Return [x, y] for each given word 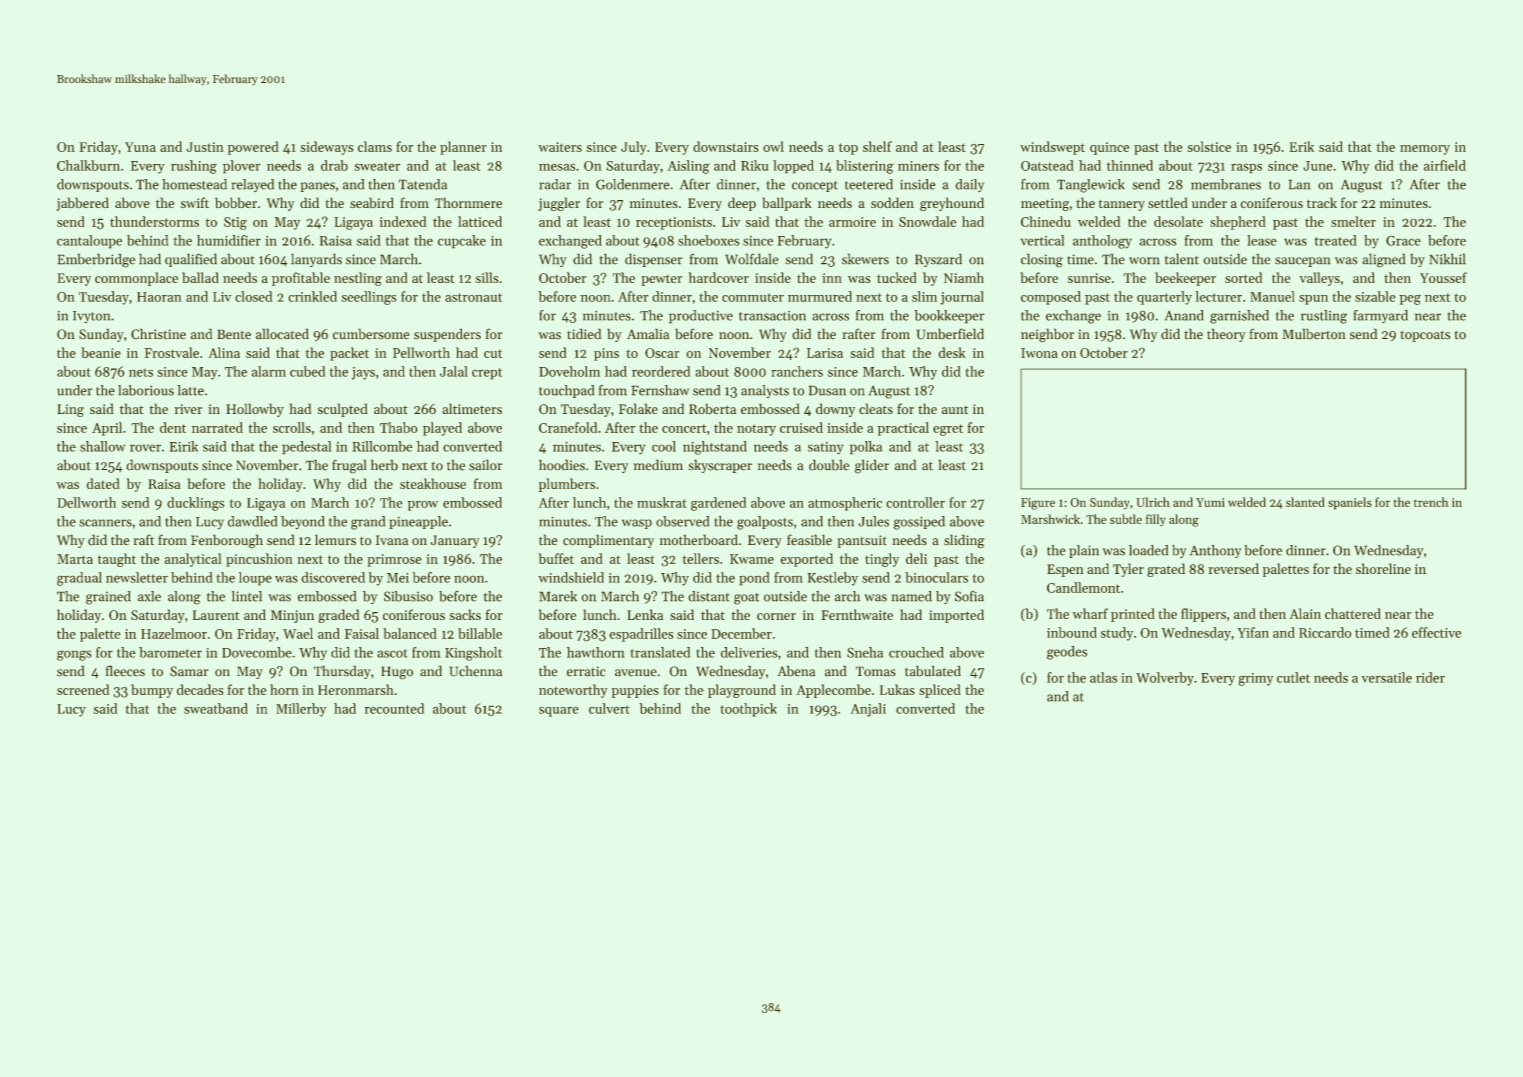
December [741, 633]
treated [1336, 240]
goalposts [765, 523]
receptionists [674, 223]
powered [253, 148]
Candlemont [1083, 587]
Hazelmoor [174, 633]
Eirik [183, 446]
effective [1436, 632]
